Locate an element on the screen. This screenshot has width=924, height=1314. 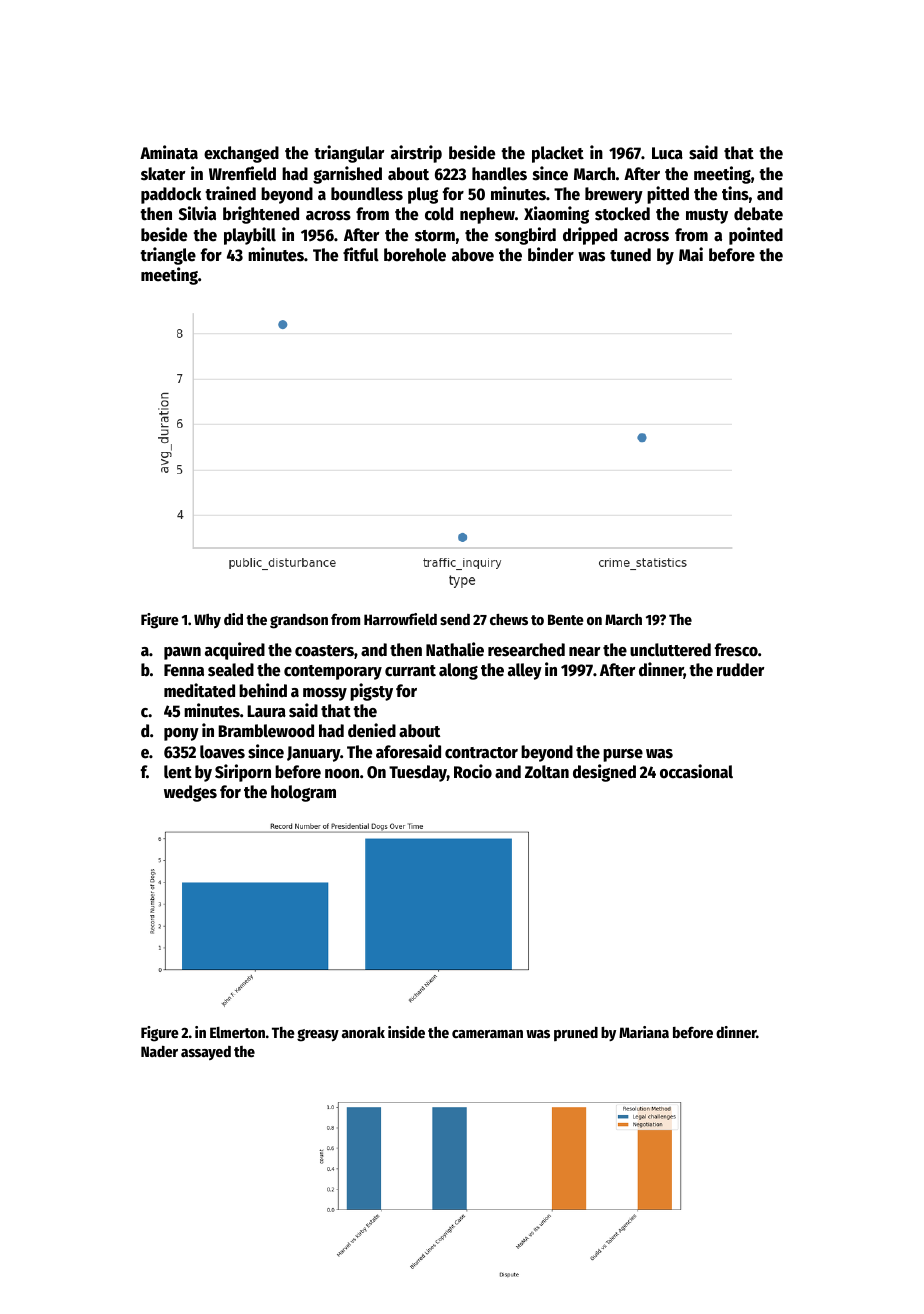
Luca is located at coordinates (667, 153).
